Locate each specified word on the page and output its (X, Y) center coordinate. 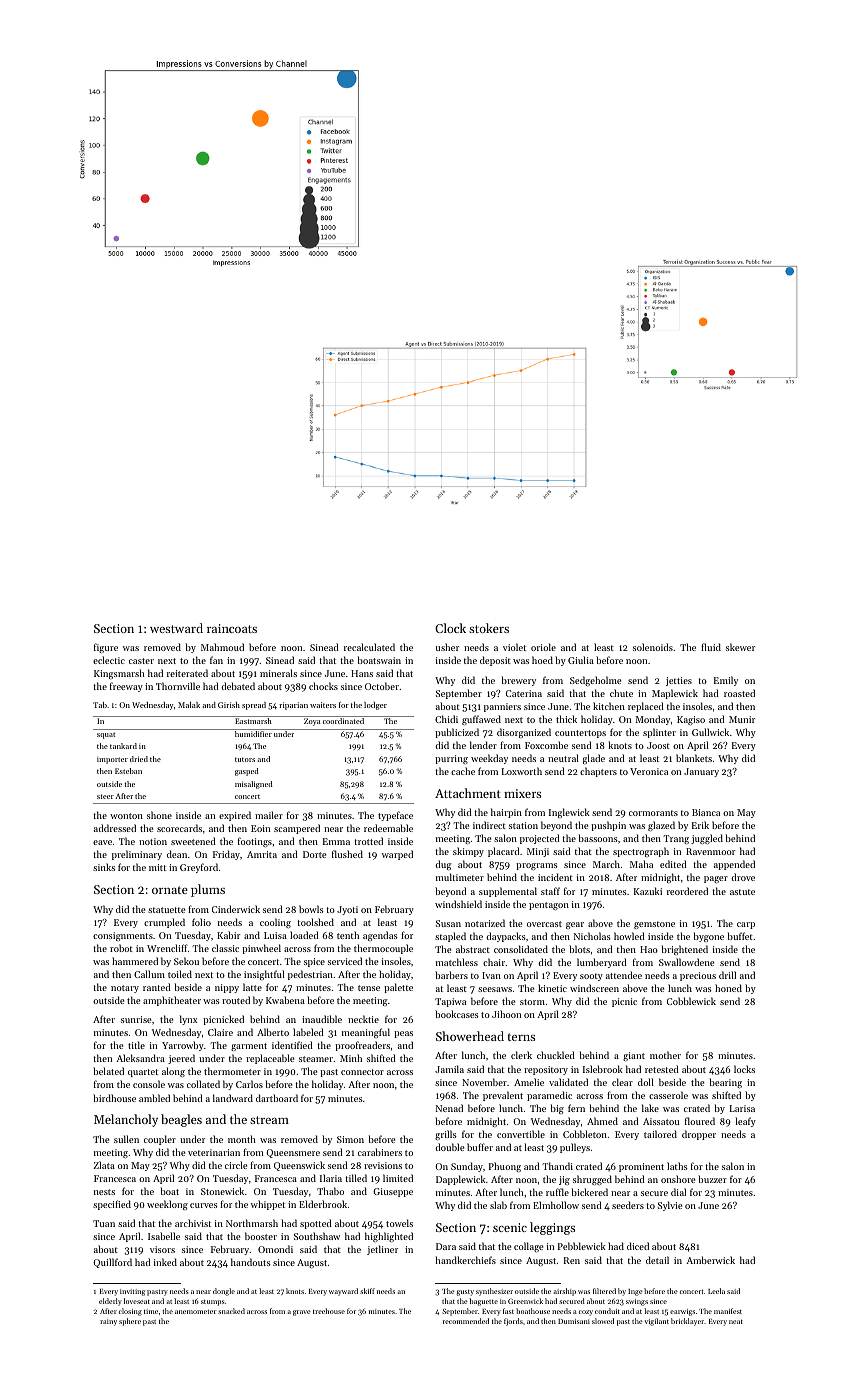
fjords (513, 1322)
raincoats (232, 628)
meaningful (366, 1033)
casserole (668, 1095)
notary (125, 989)
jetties (679, 681)
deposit (495, 661)
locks (744, 1069)
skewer (740, 647)
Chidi (446, 719)
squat (106, 735)
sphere (130, 1322)
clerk (521, 1055)
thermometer (232, 1071)
